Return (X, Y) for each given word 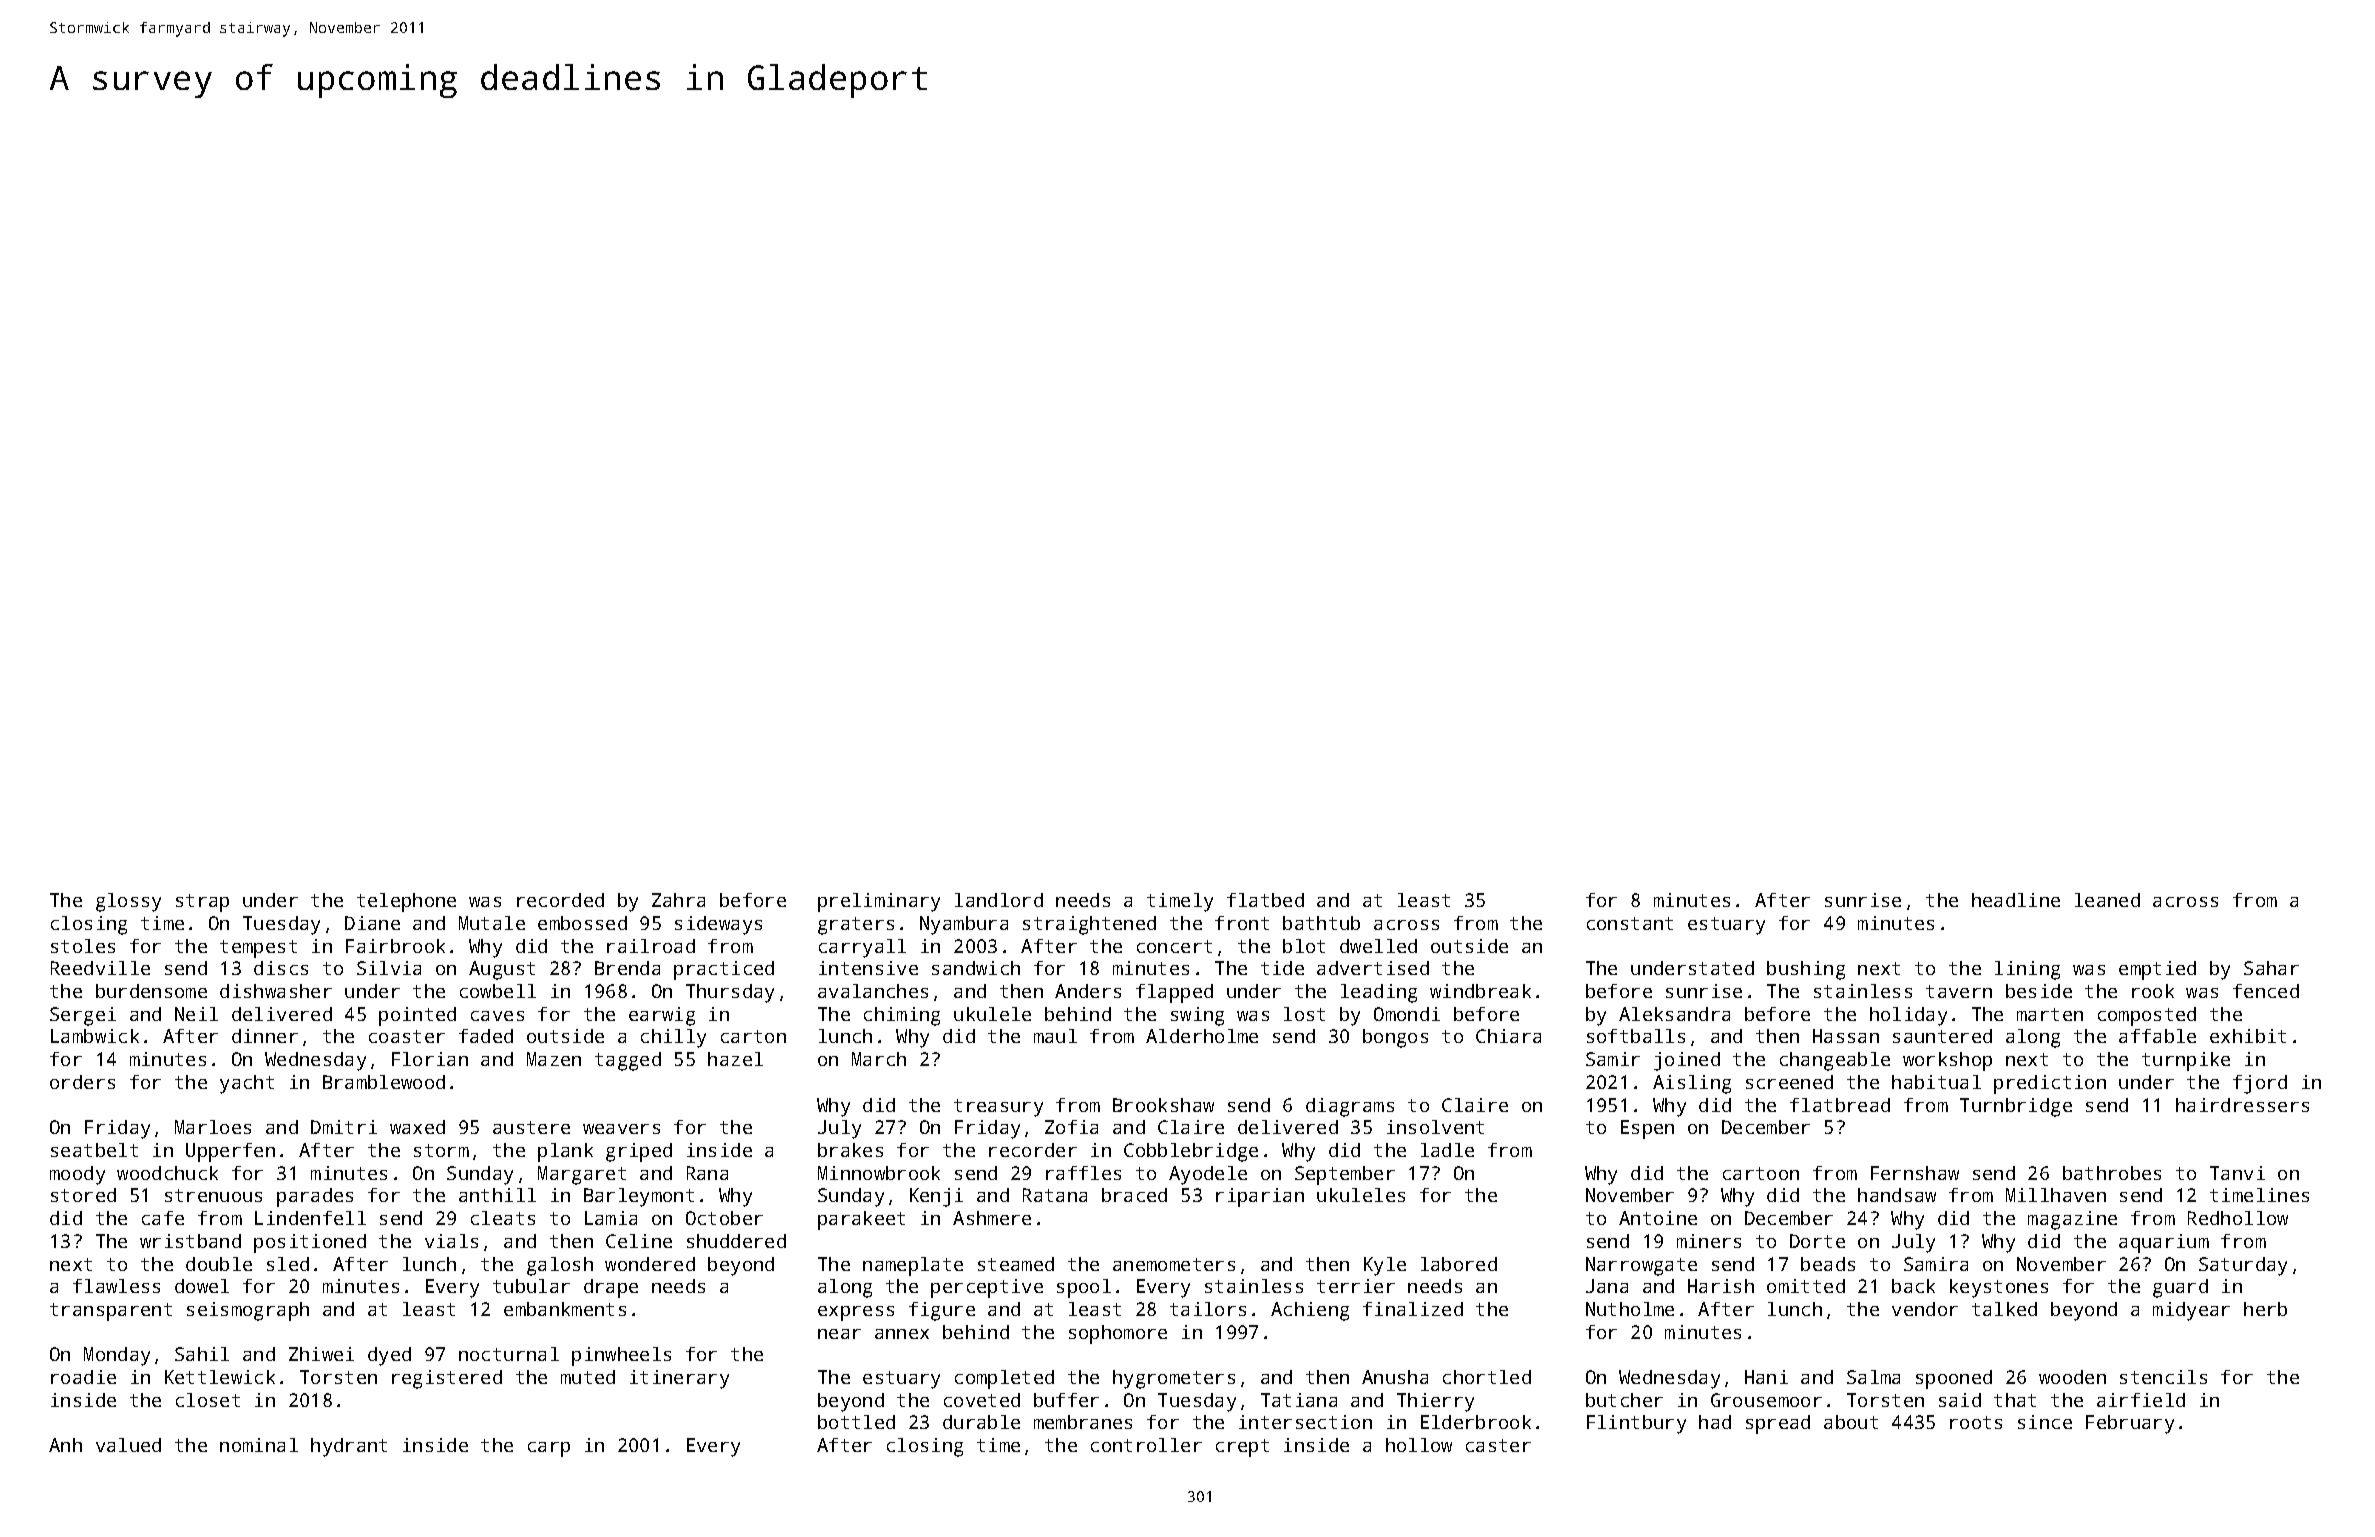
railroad (651, 946)
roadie (83, 1377)
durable (981, 1422)
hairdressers (2242, 1105)
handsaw (1897, 1195)
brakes (850, 1150)
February (2130, 1424)
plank (565, 1152)
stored (83, 1195)
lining (2027, 970)
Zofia (1071, 1127)
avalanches (873, 991)
